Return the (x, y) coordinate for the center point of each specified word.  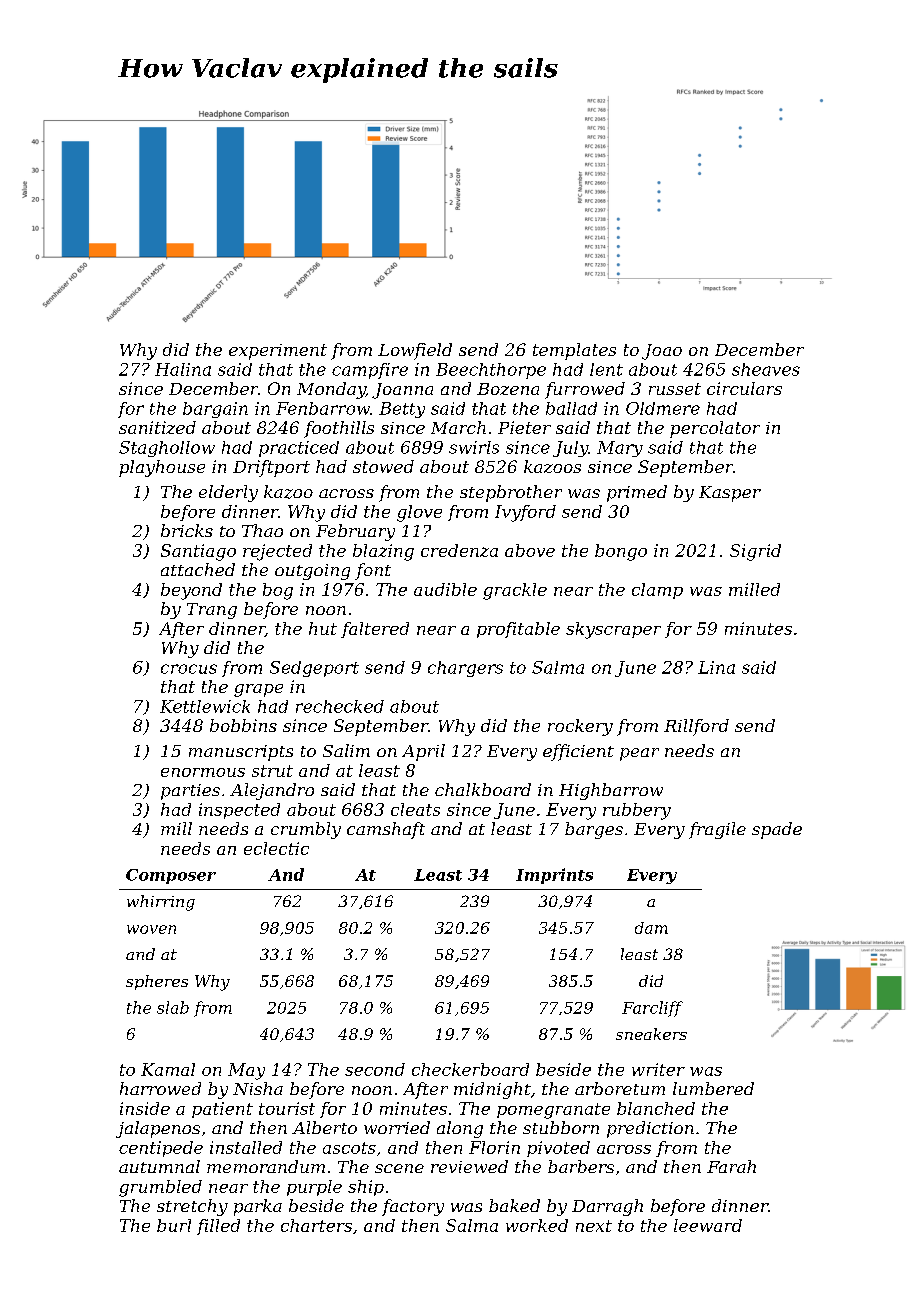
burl (174, 1225)
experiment (278, 352)
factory (413, 1207)
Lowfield (415, 351)
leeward (708, 1225)
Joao (662, 352)
